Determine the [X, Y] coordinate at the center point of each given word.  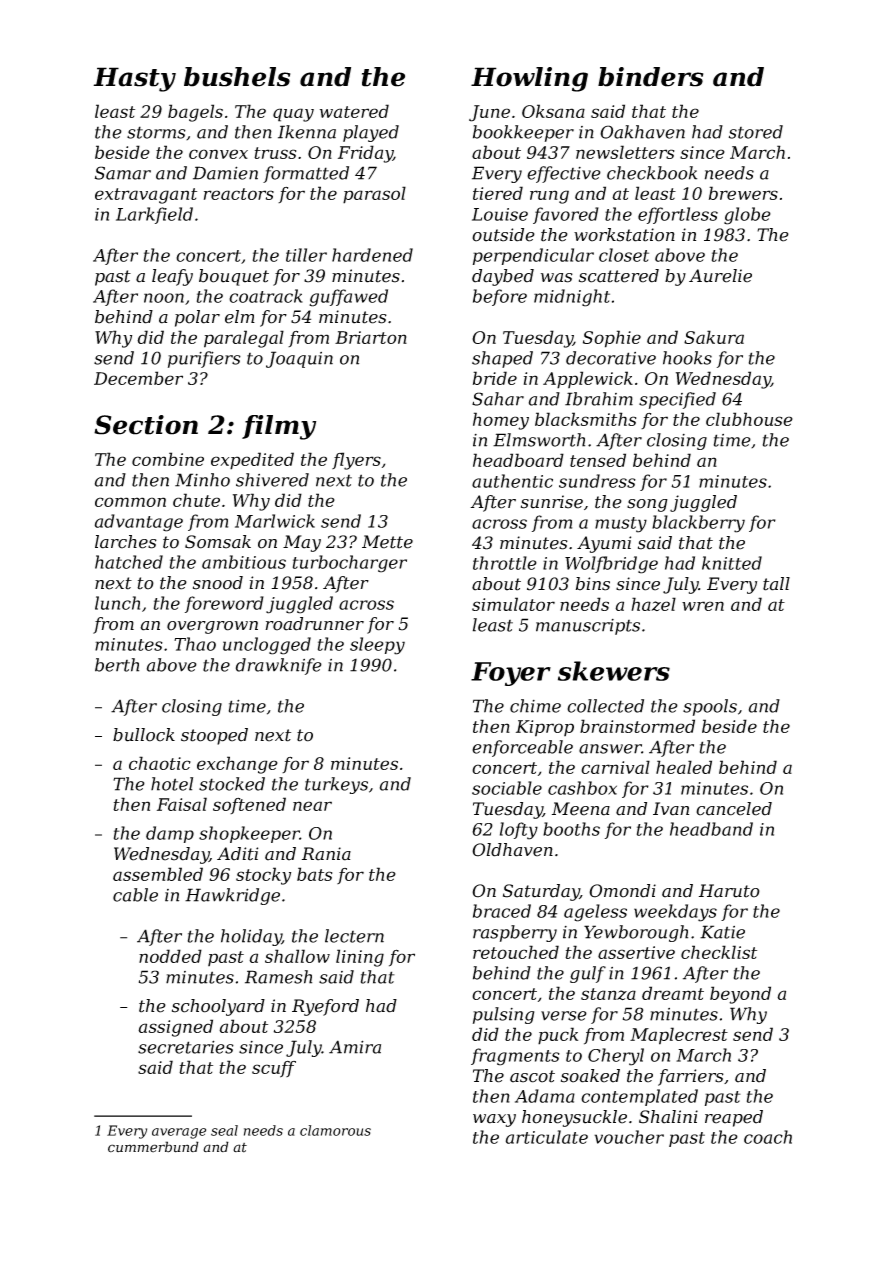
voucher [629, 1137]
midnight [572, 298]
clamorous [335, 1130]
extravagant [146, 196]
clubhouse [749, 419]
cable [135, 895]
